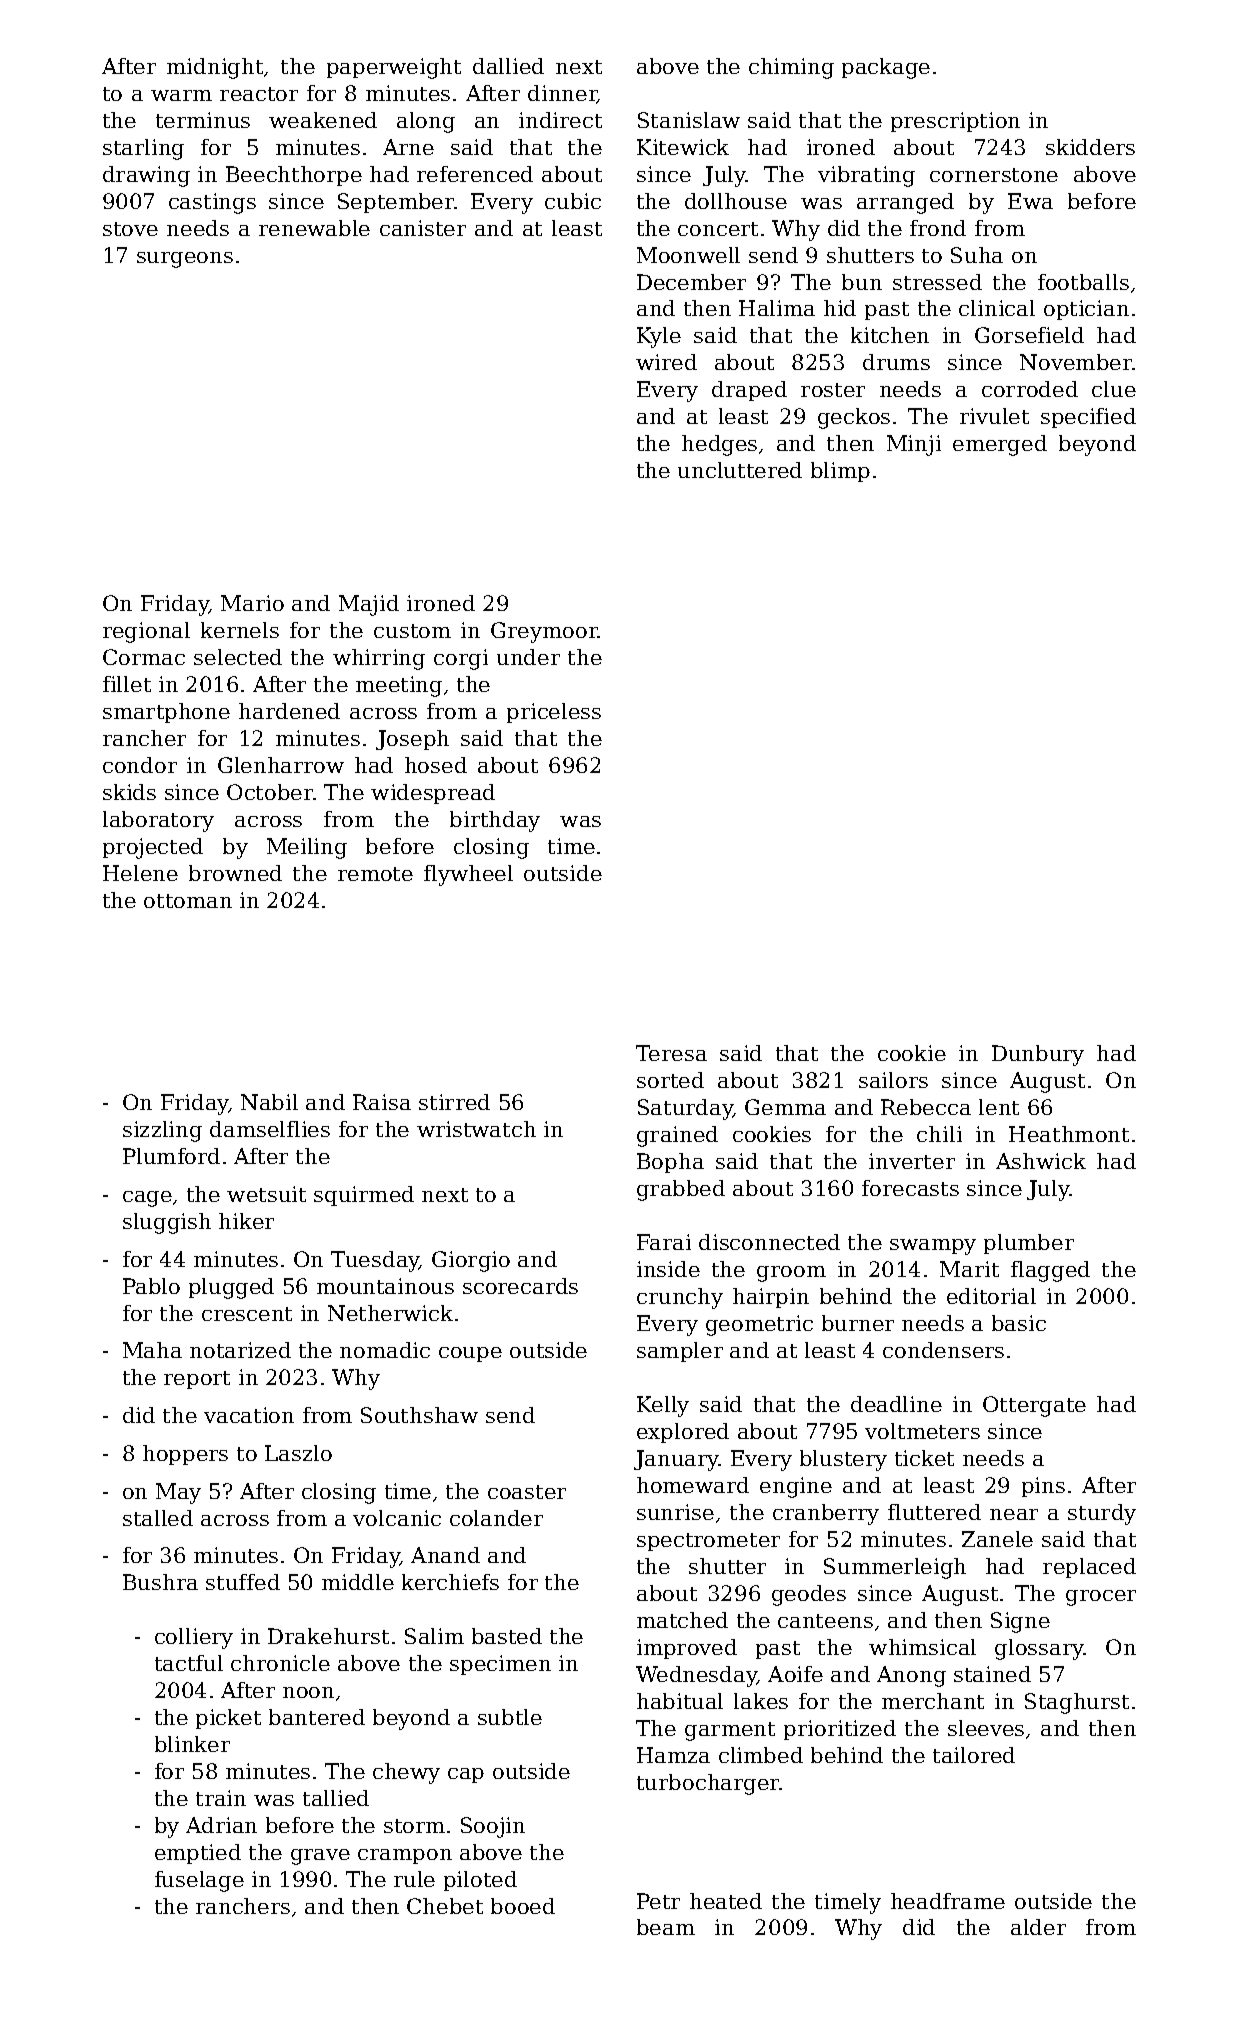 Image resolution: width=1239 pixels, height=2040 pixels. I want to click on optician, so click(1086, 310).
